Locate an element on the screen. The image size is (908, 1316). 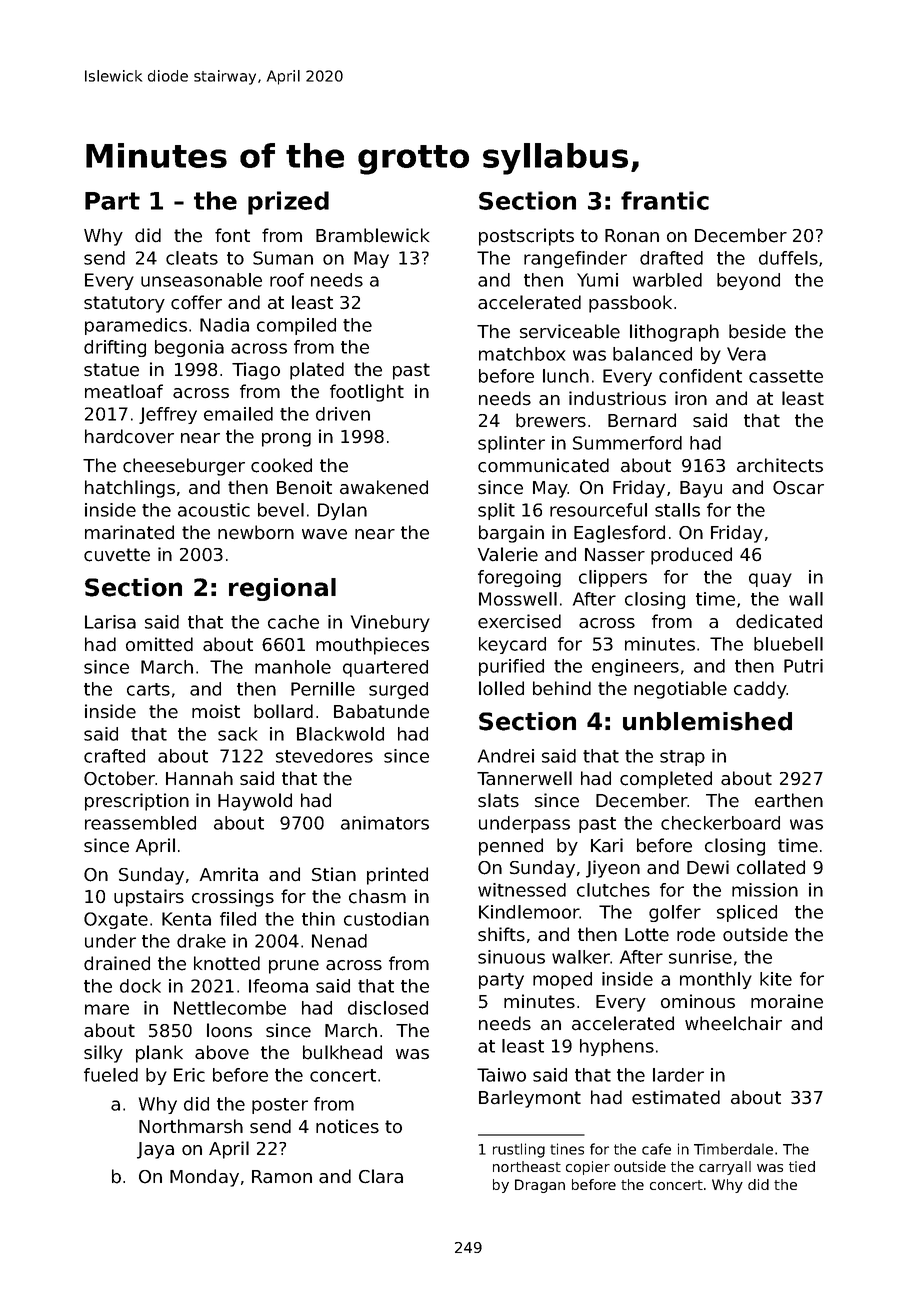
prized is located at coordinates (288, 203).
